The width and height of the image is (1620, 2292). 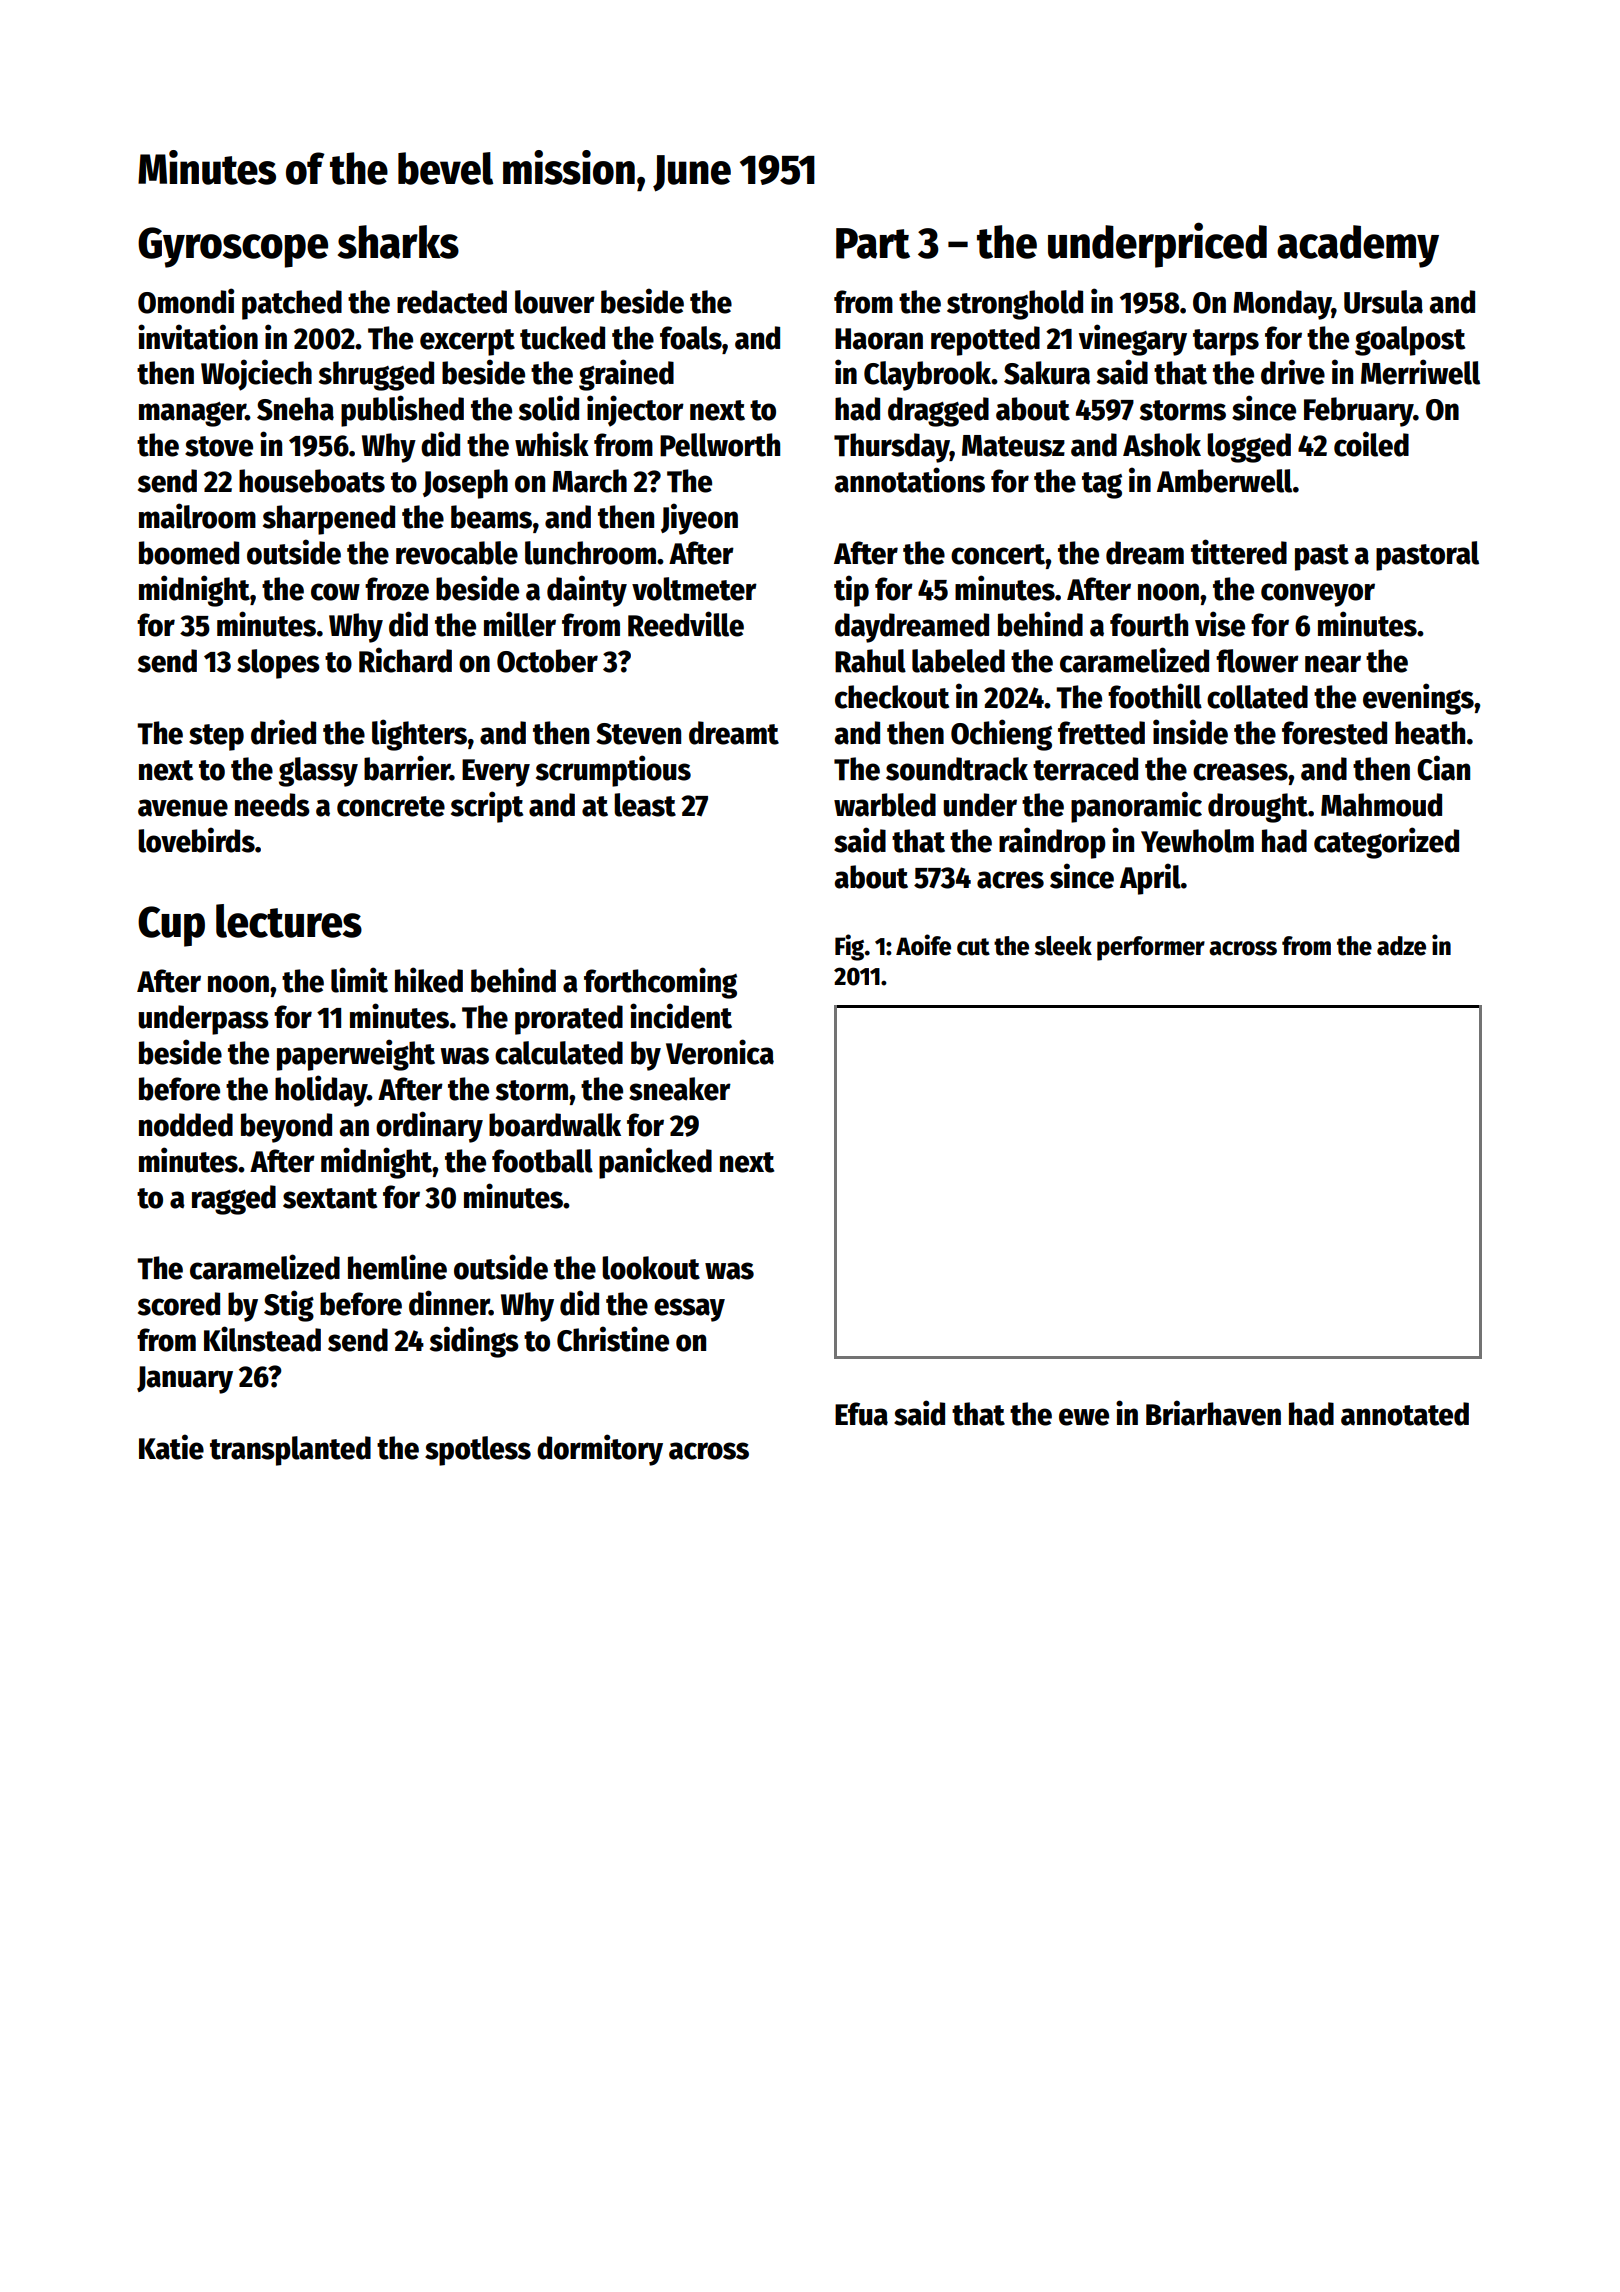 I want to click on academy, so click(x=1358, y=246).
